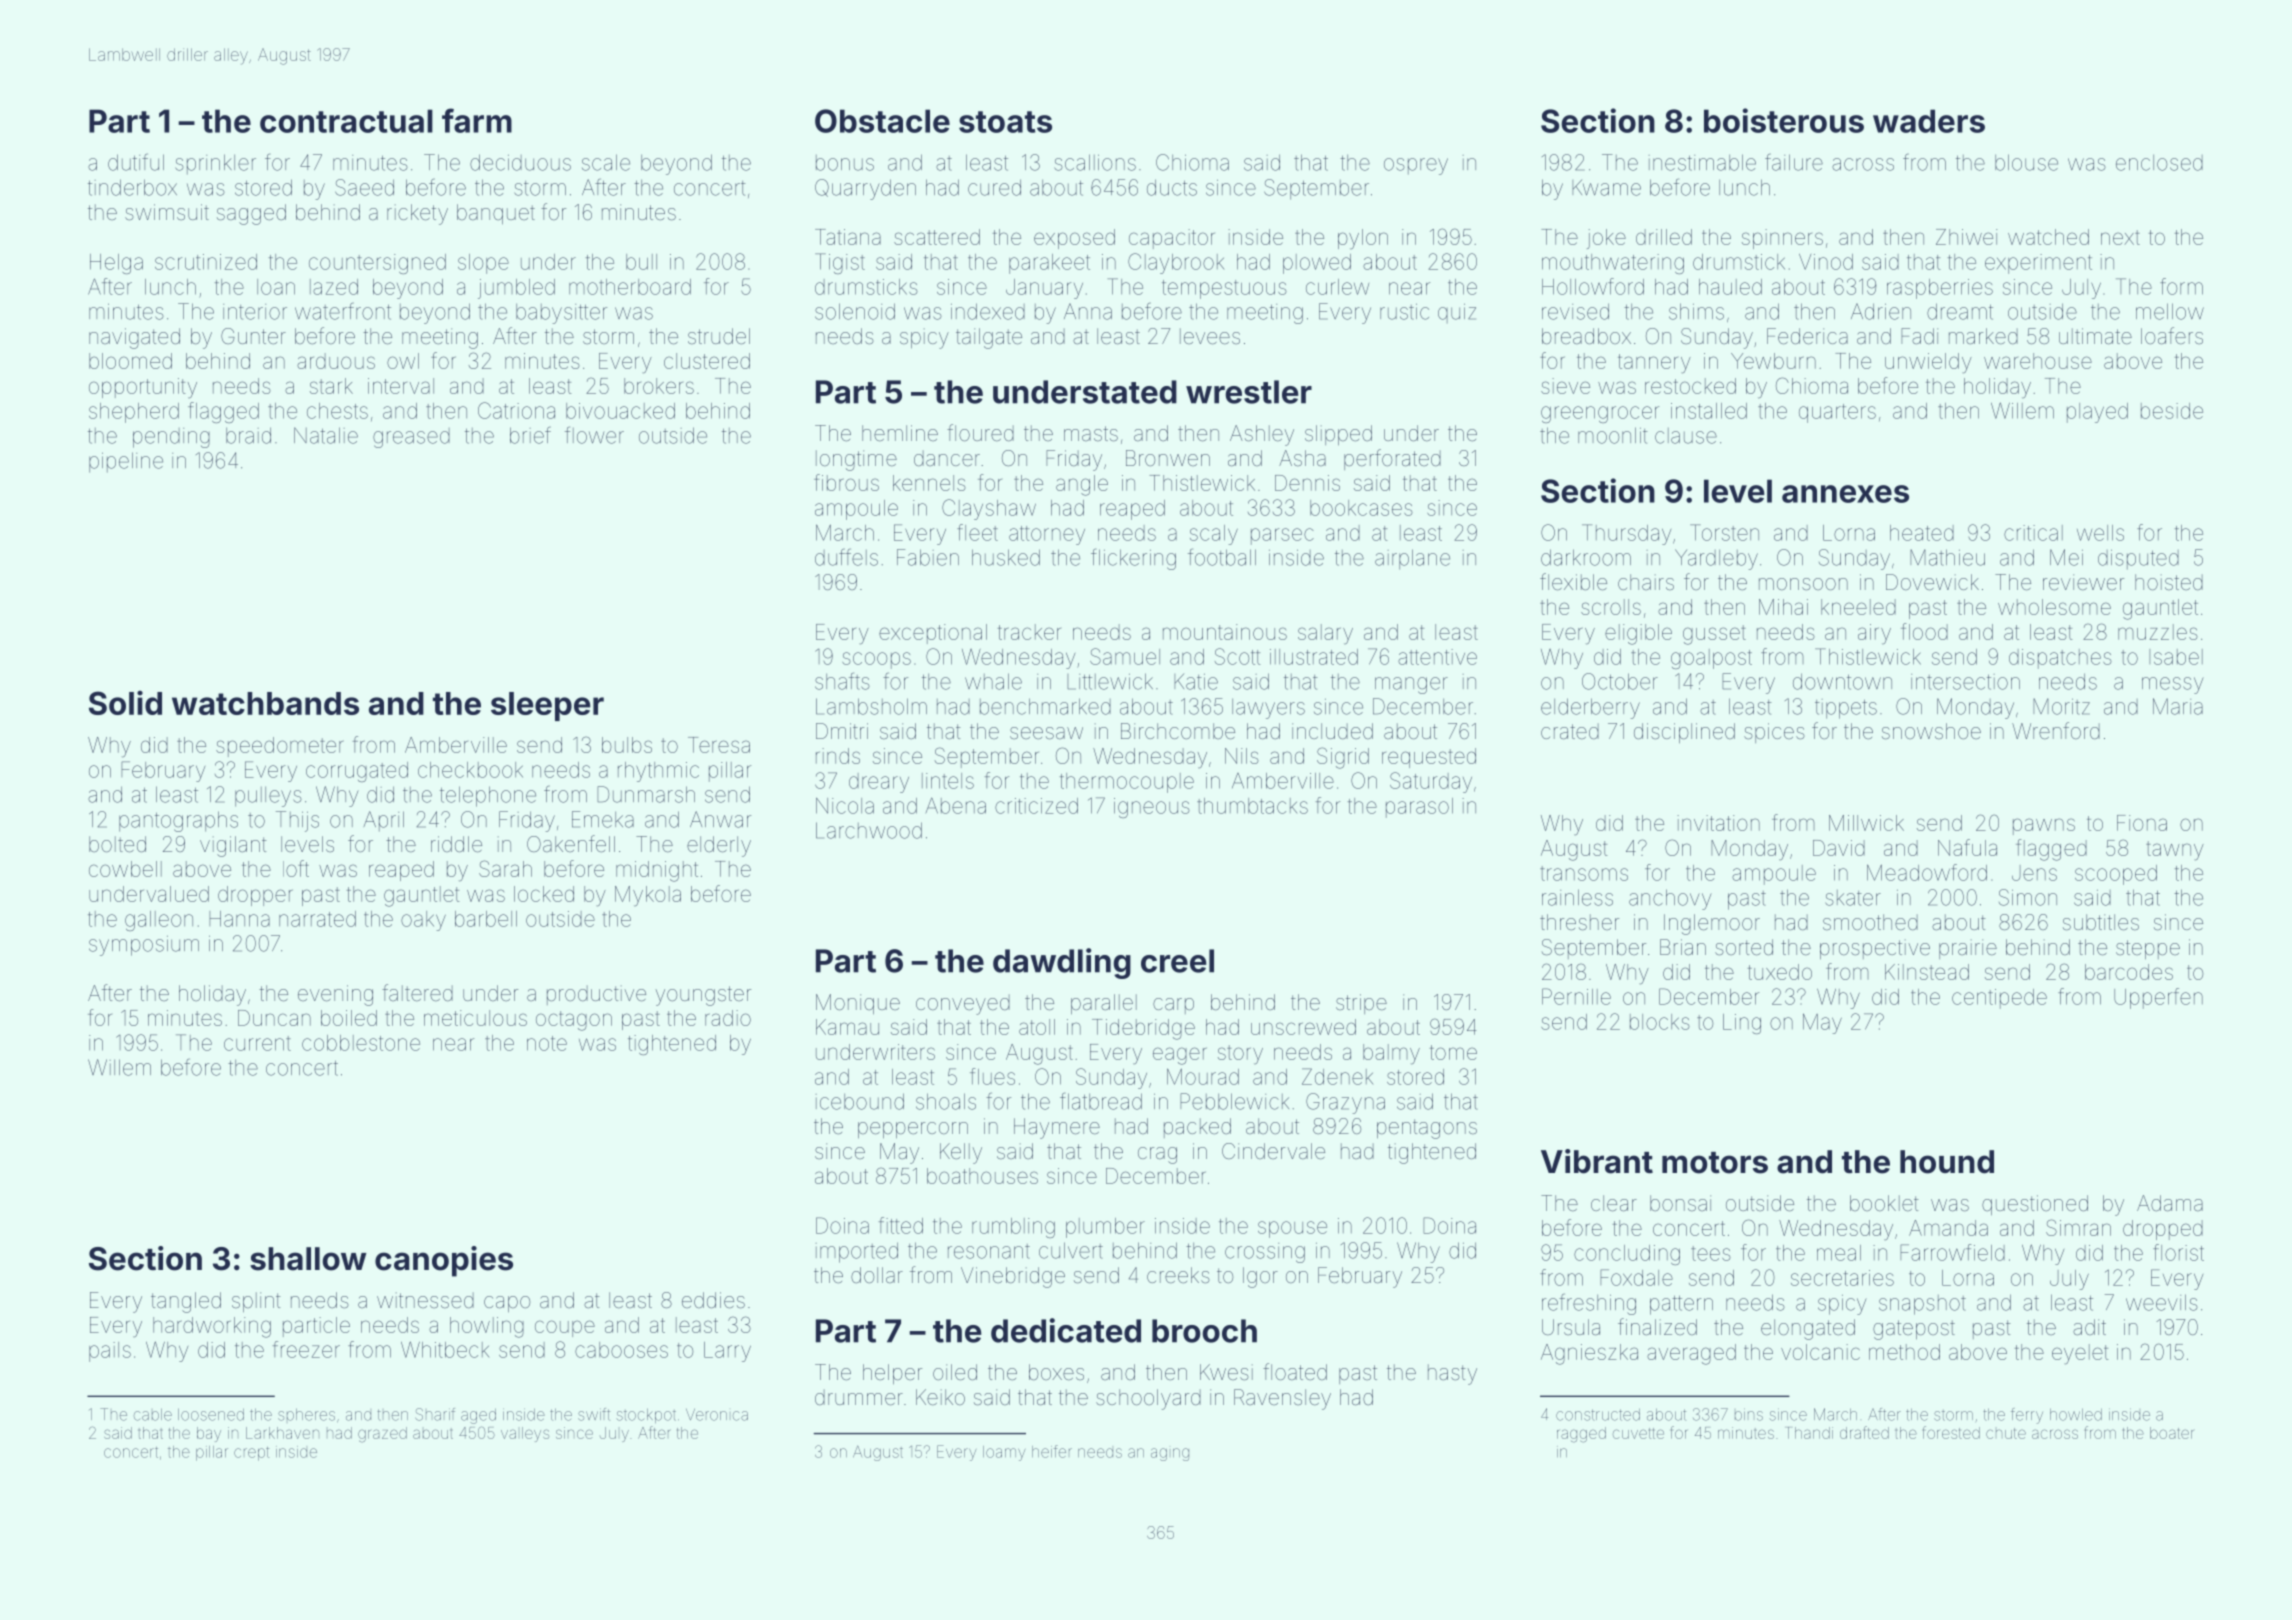 This screenshot has height=1620, width=2292. What do you see at coordinates (1427, 1129) in the screenshot?
I see `pentagons` at bounding box center [1427, 1129].
